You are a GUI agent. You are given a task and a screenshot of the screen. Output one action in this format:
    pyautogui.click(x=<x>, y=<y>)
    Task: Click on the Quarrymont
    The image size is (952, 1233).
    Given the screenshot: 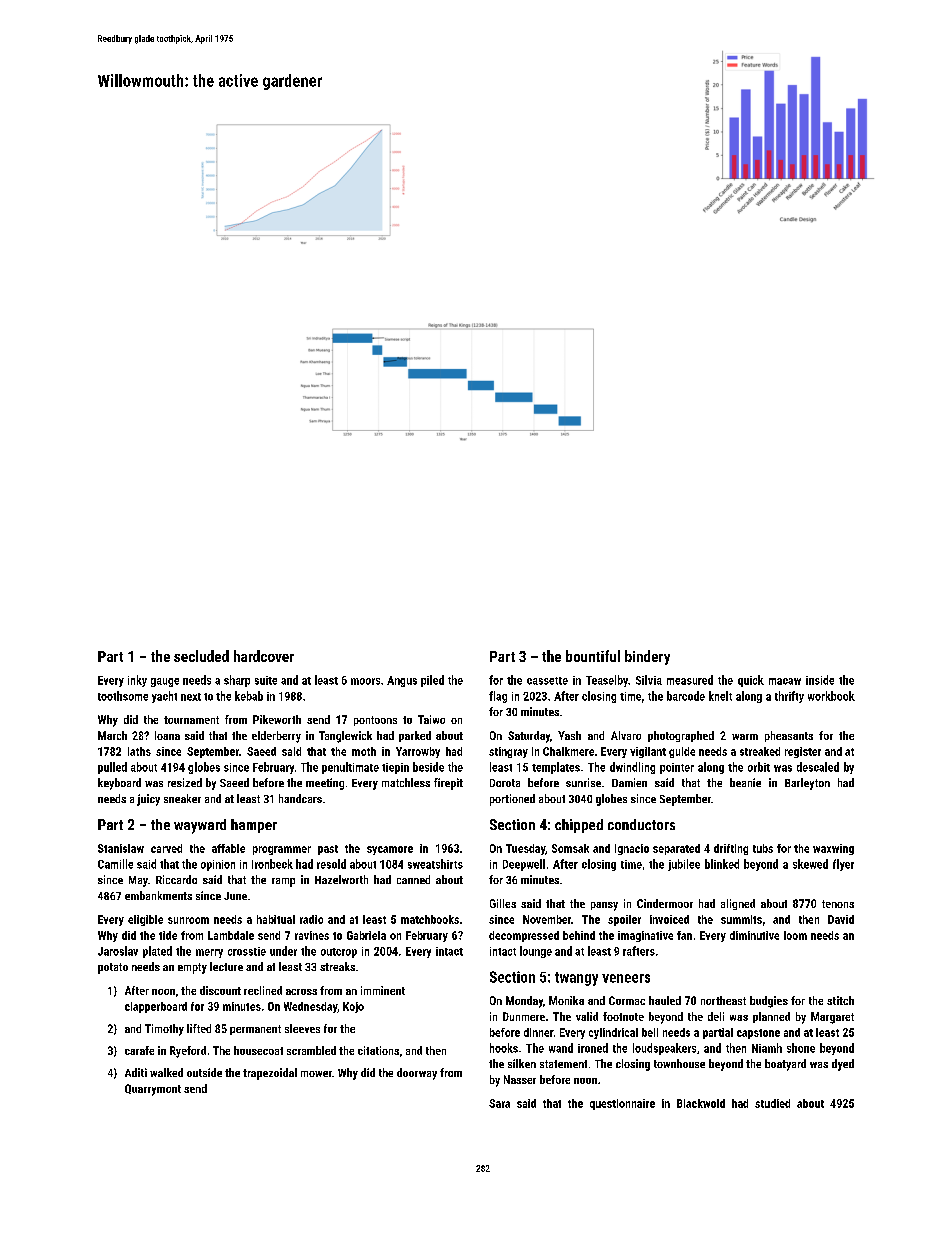 What is the action you would take?
    pyautogui.click(x=153, y=1090)
